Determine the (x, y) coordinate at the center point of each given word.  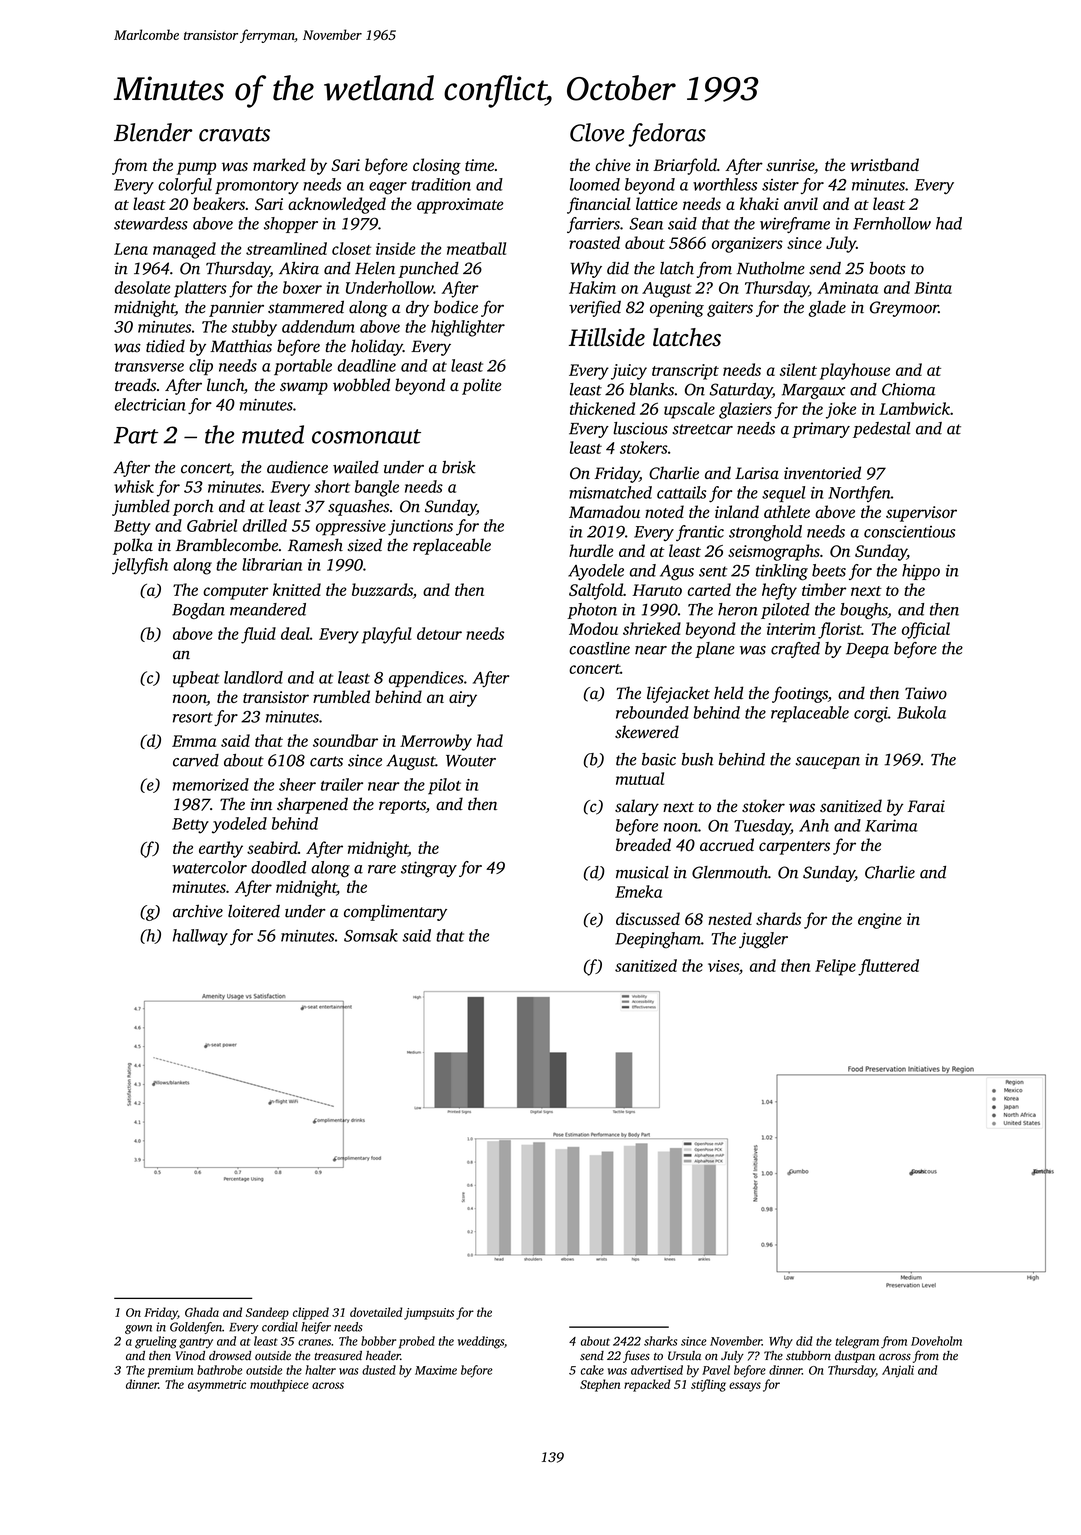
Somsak (371, 935)
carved (196, 760)
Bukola (921, 712)
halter (320, 1370)
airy (463, 699)
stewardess (151, 223)
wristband (884, 164)
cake (592, 1370)
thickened (602, 408)
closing (437, 166)
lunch (225, 384)
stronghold (765, 533)
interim (791, 629)
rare (382, 869)
